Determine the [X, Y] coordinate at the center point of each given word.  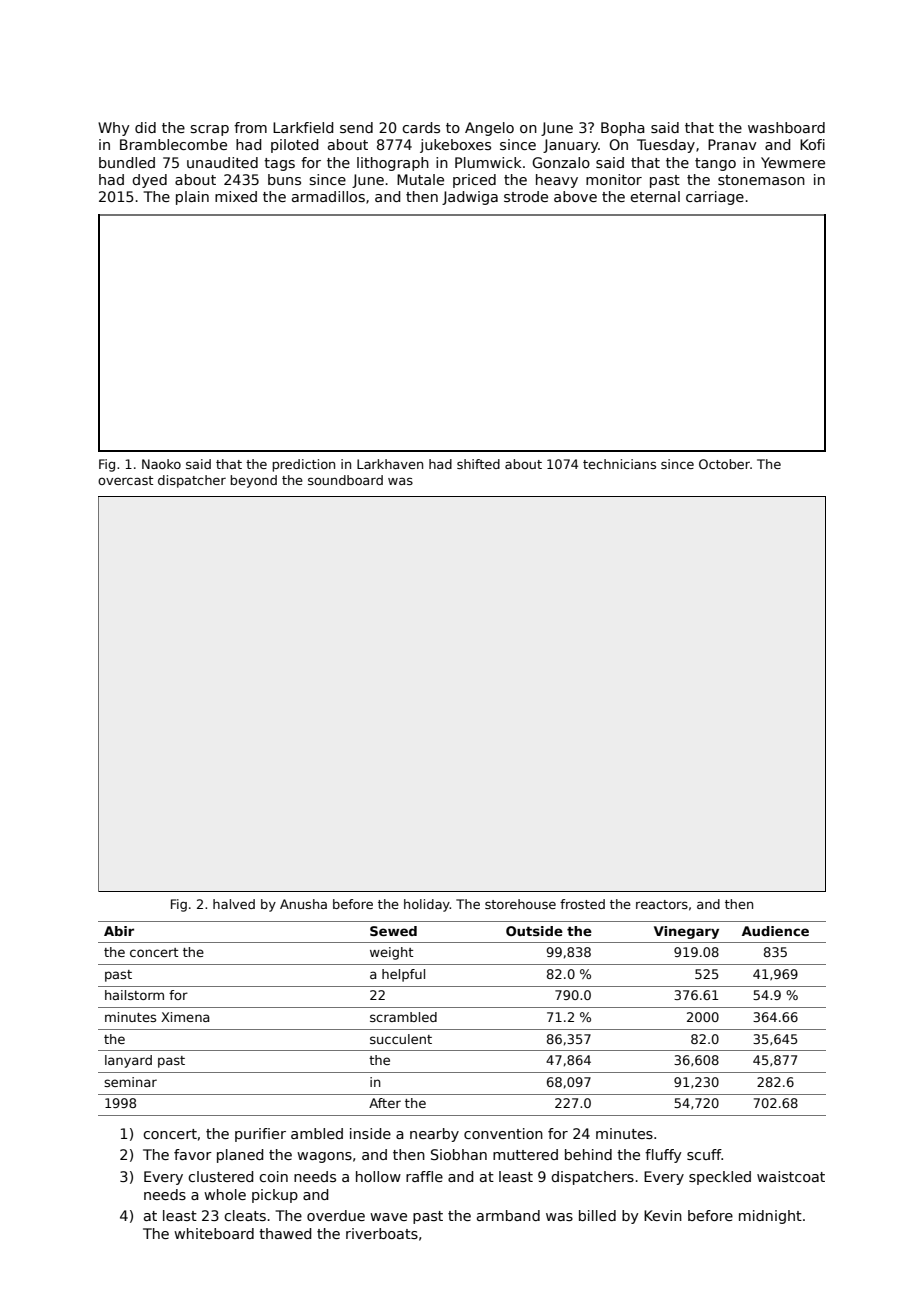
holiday [427, 905]
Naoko [161, 464]
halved [234, 904]
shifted [478, 464]
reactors [662, 904]
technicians [619, 464]
